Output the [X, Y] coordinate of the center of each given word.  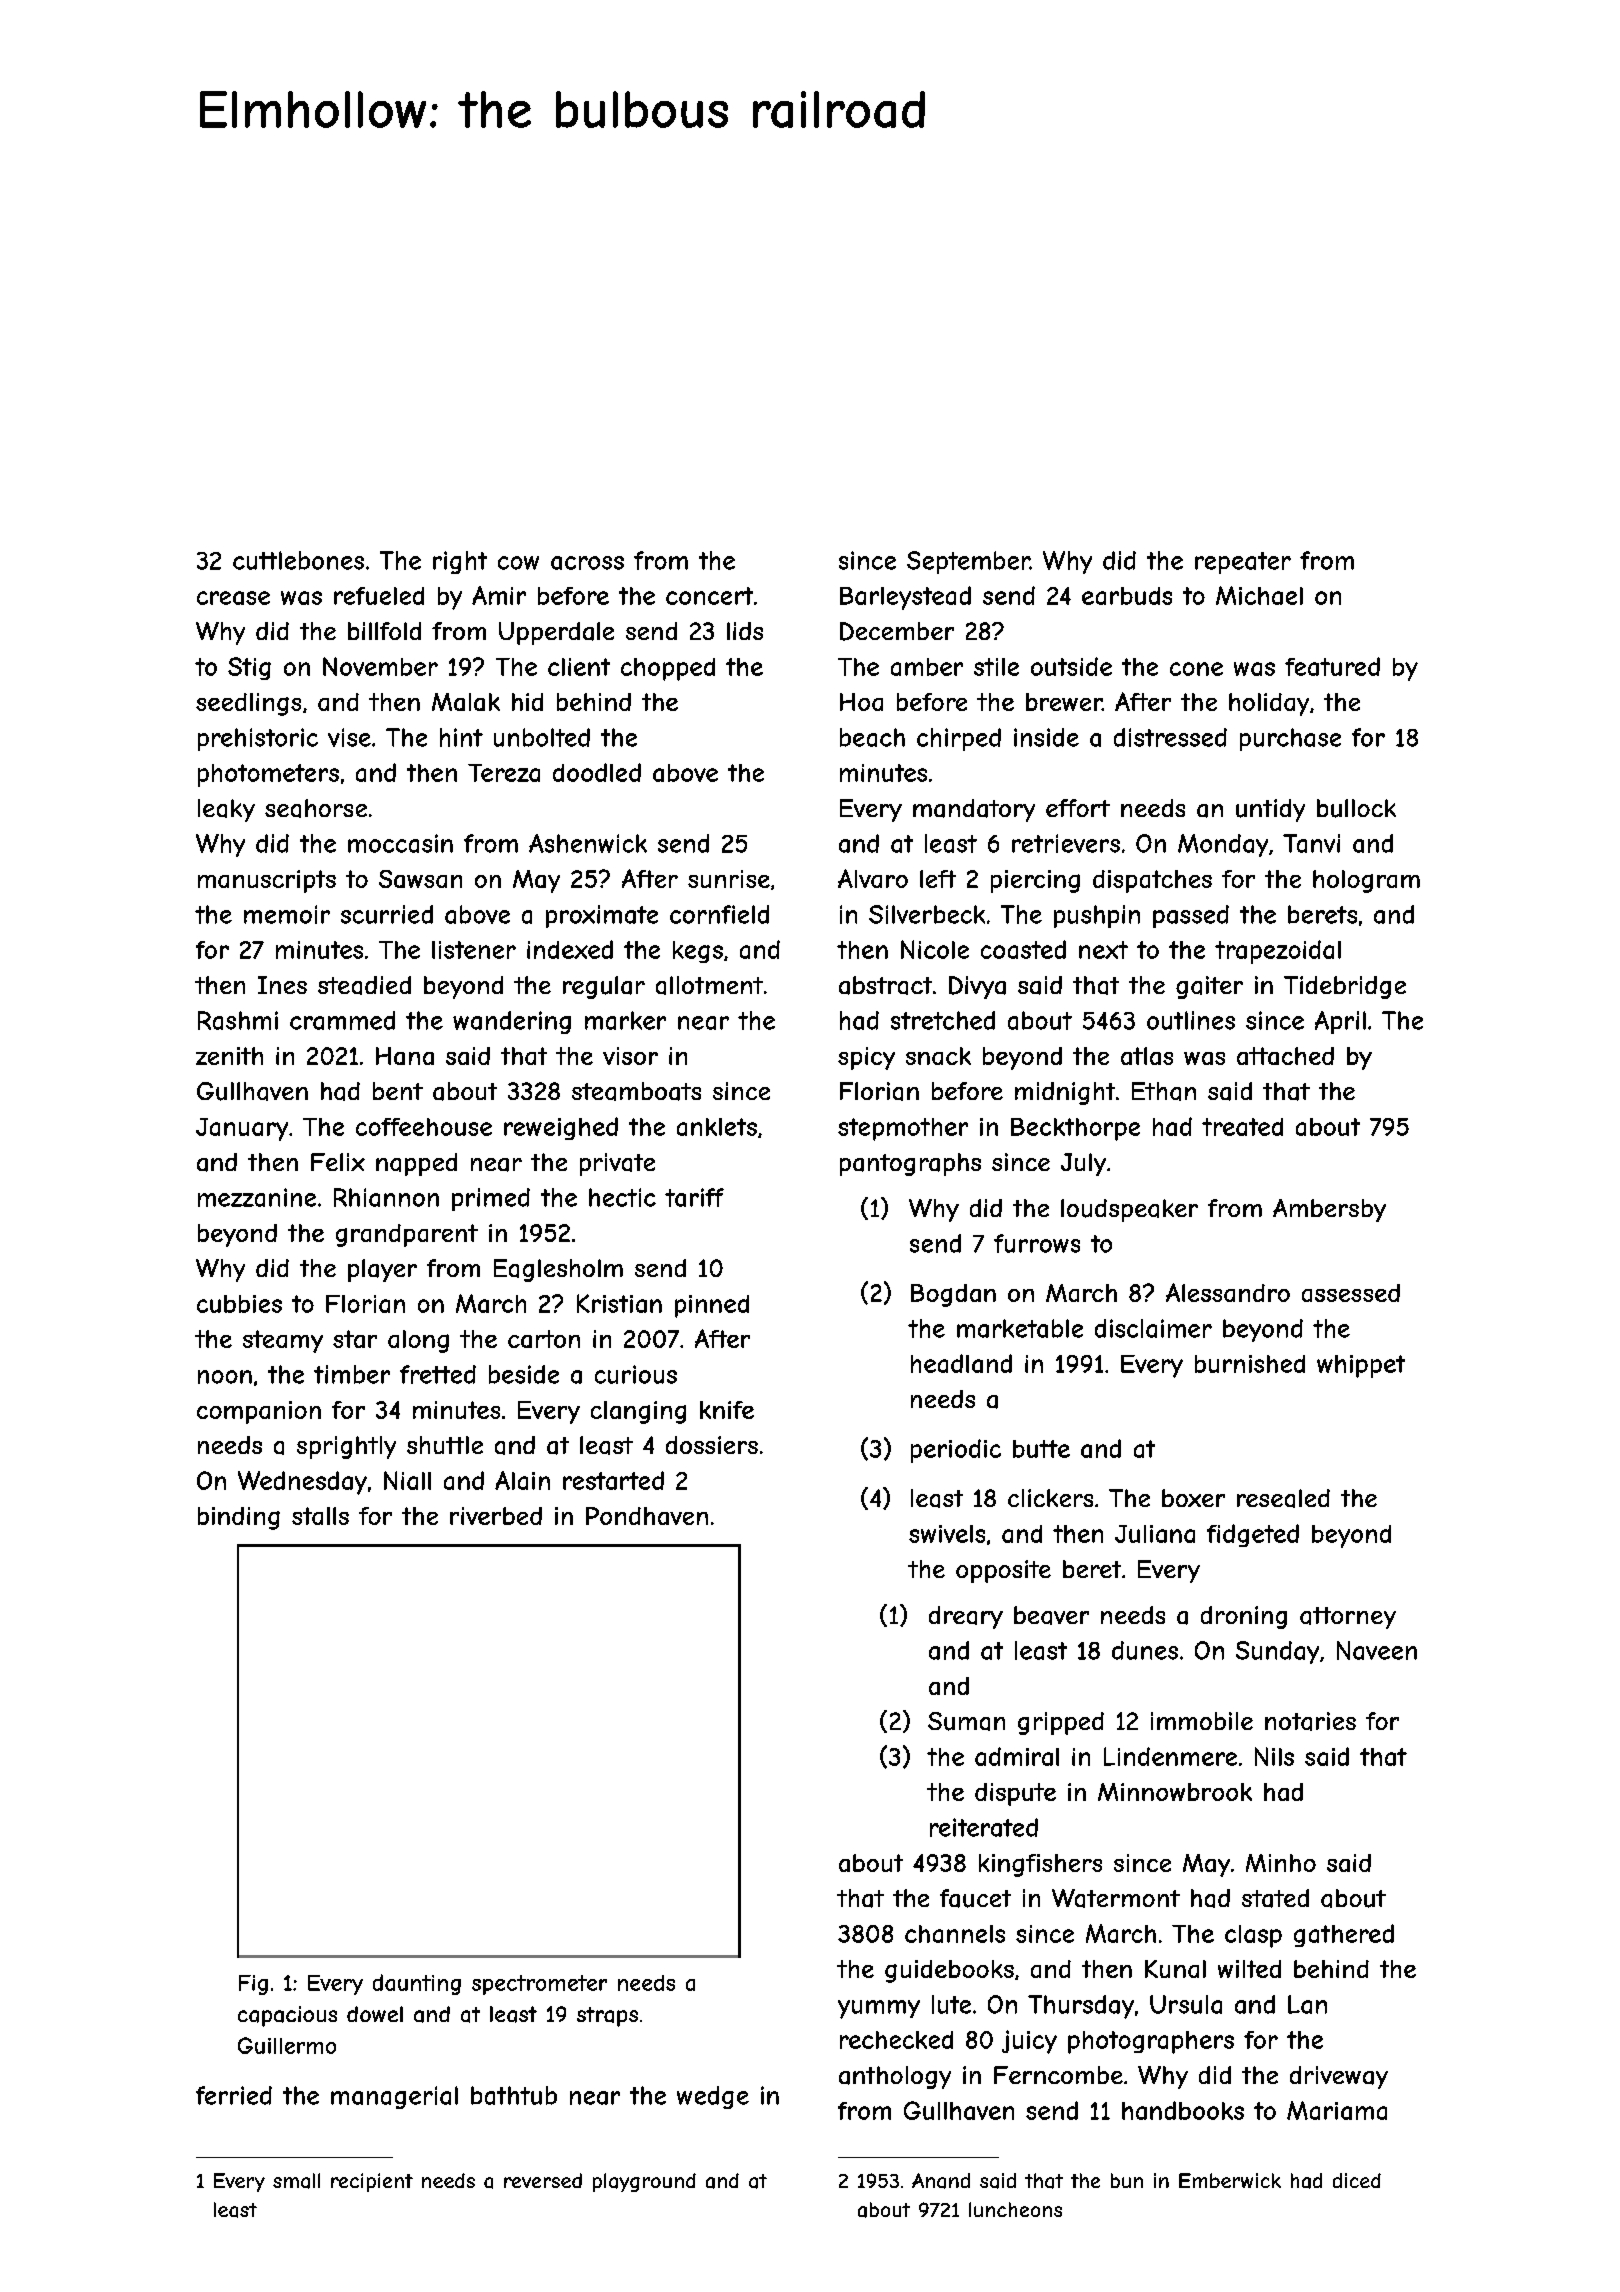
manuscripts [267, 881]
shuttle [445, 1445]
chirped [959, 739]
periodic [956, 1451]
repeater [1243, 563]
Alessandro [1228, 1292]
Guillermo [287, 2045]
